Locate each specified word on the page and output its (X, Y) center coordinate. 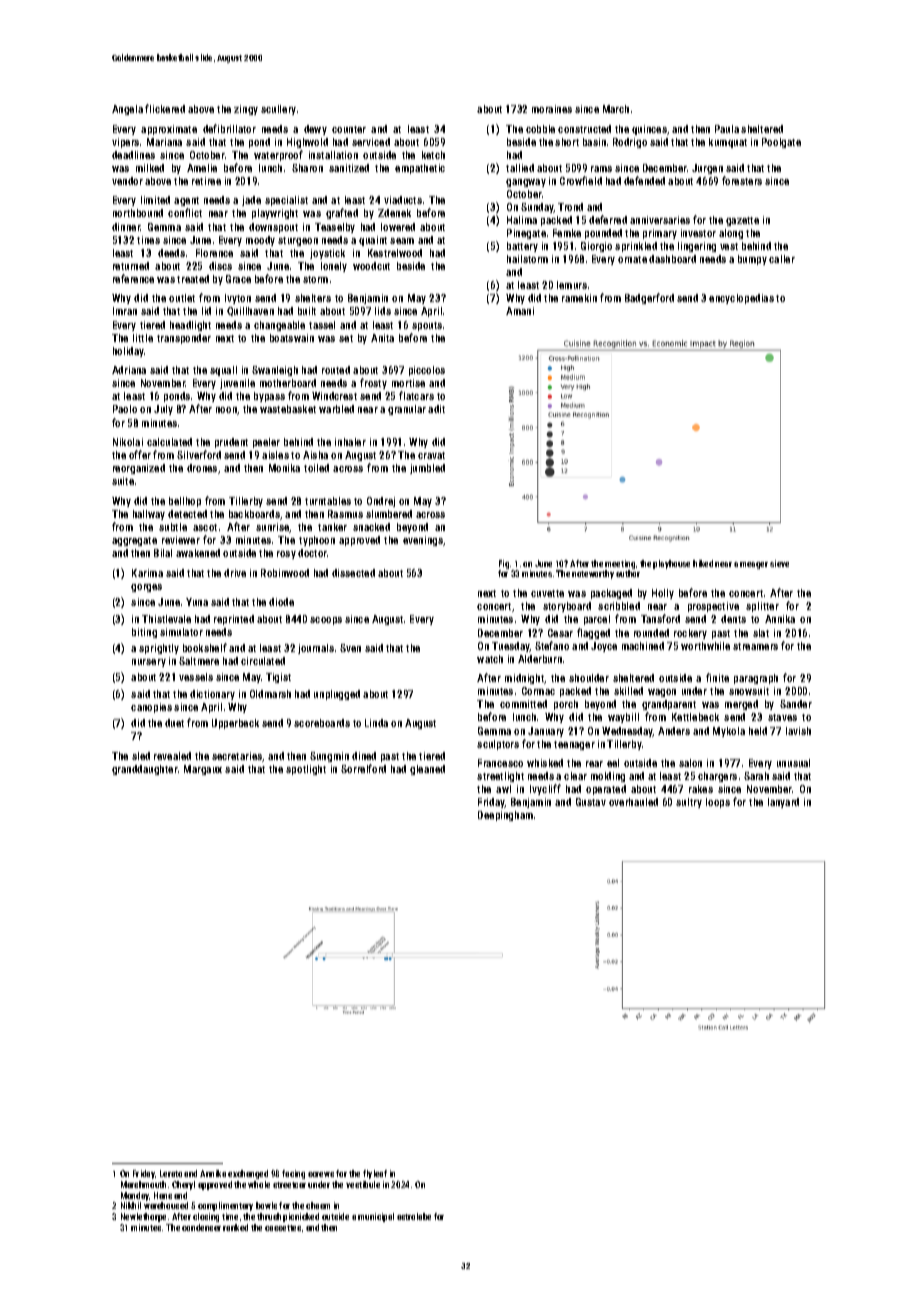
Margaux (203, 770)
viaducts (403, 200)
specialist (286, 201)
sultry (689, 803)
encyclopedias (741, 299)
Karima (147, 573)
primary (660, 234)
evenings (423, 541)
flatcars (416, 395)
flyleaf (375, 1174)
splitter (762, 607)
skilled (628, 691)
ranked (235, 1227)
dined (364, 756)
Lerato (171, 1173)
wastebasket (288, 409)
